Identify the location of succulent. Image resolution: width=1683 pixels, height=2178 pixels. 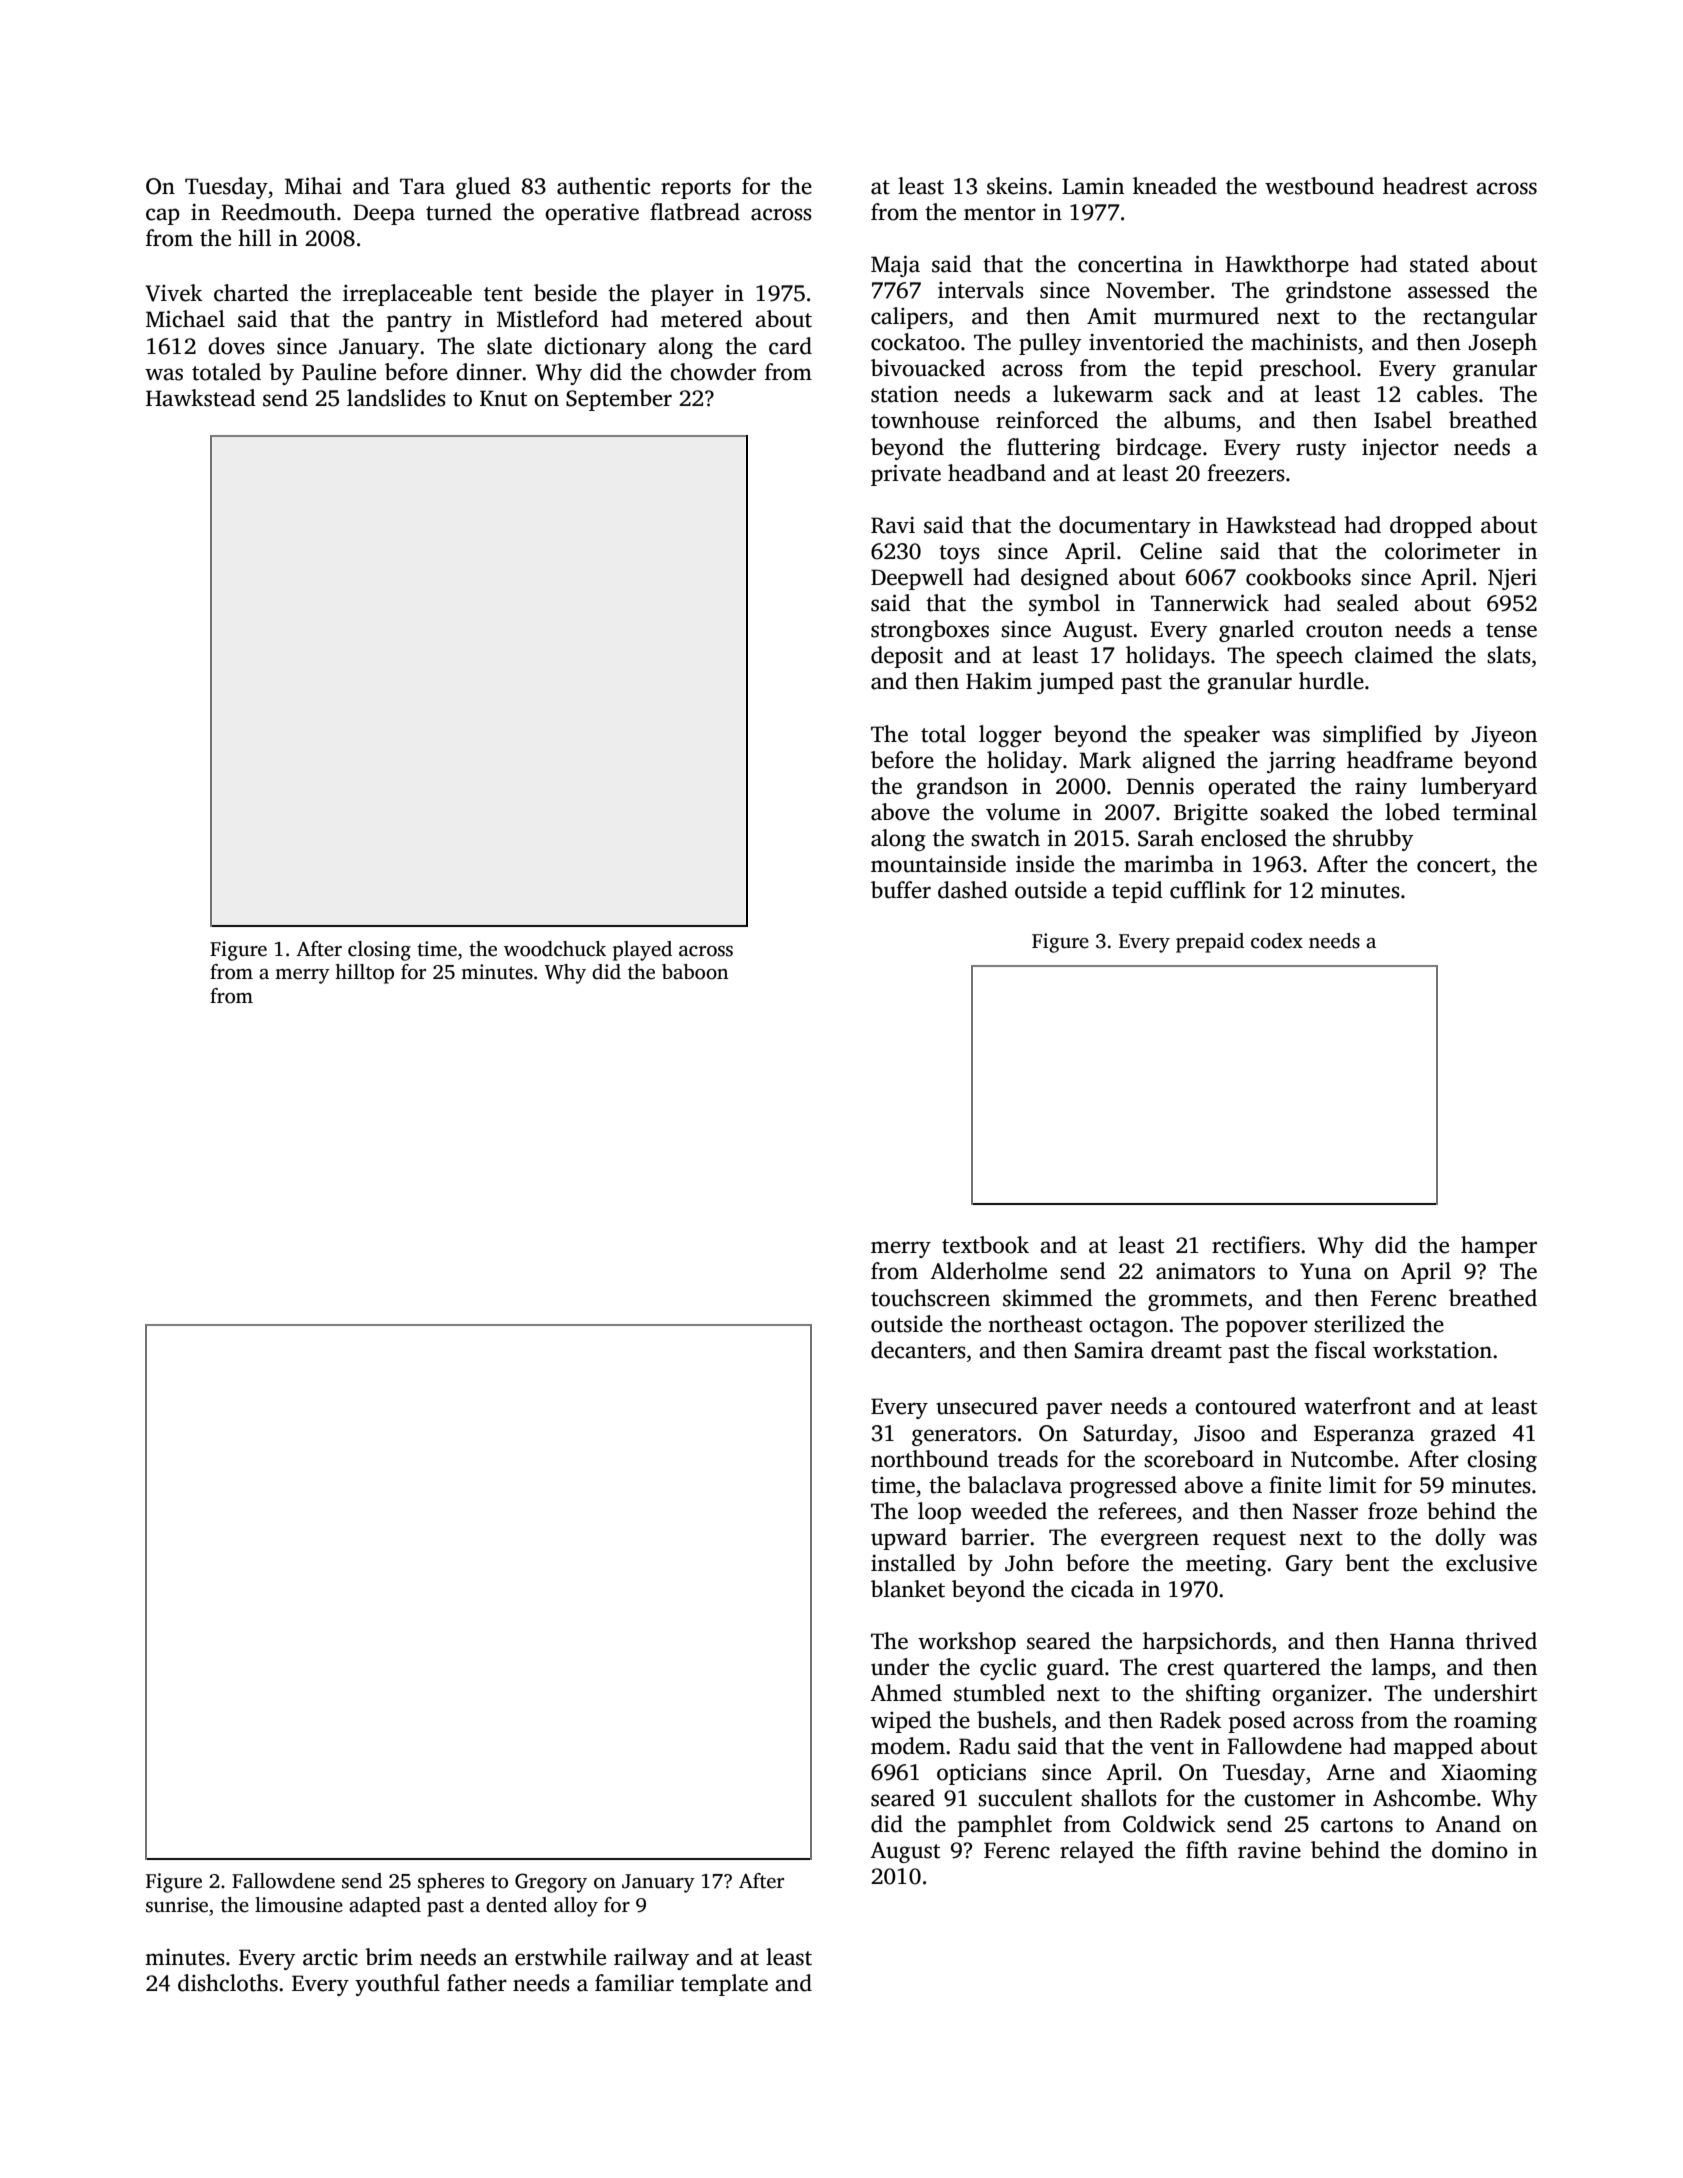
(1025, 1798).
